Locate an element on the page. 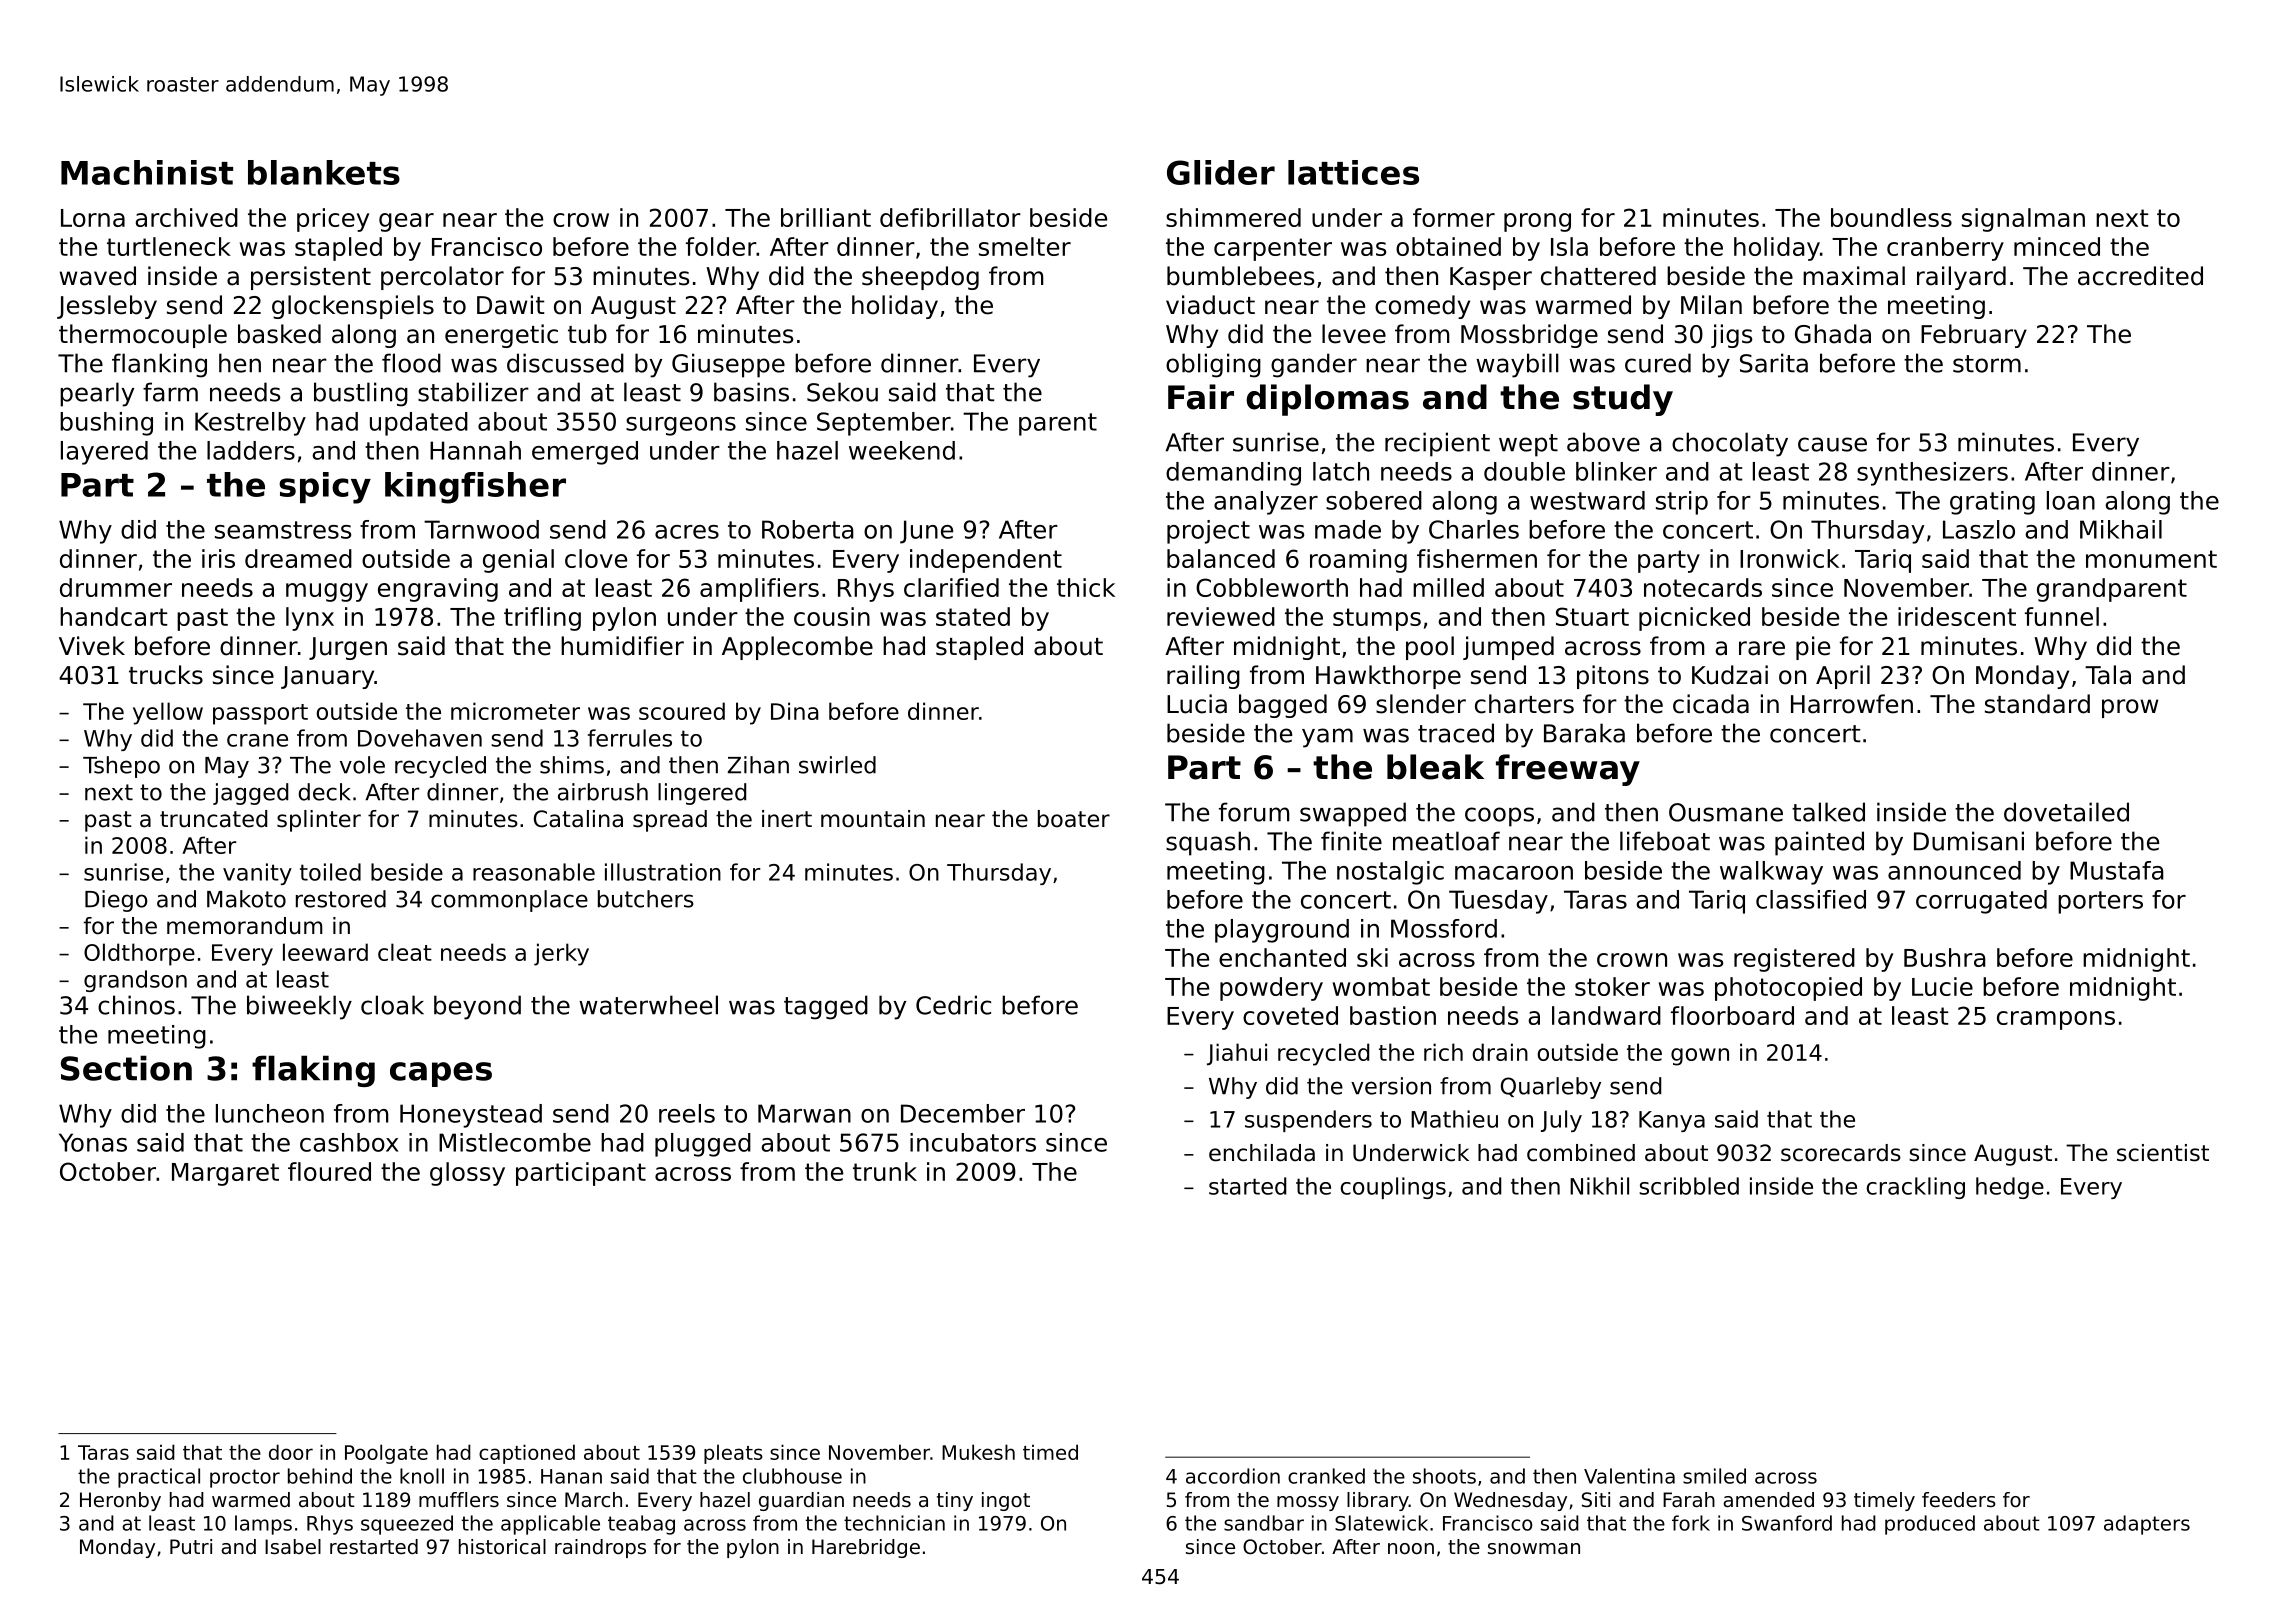 This page has width=2282, height=1614. reviewed is located at coordinates (1221, 616).
